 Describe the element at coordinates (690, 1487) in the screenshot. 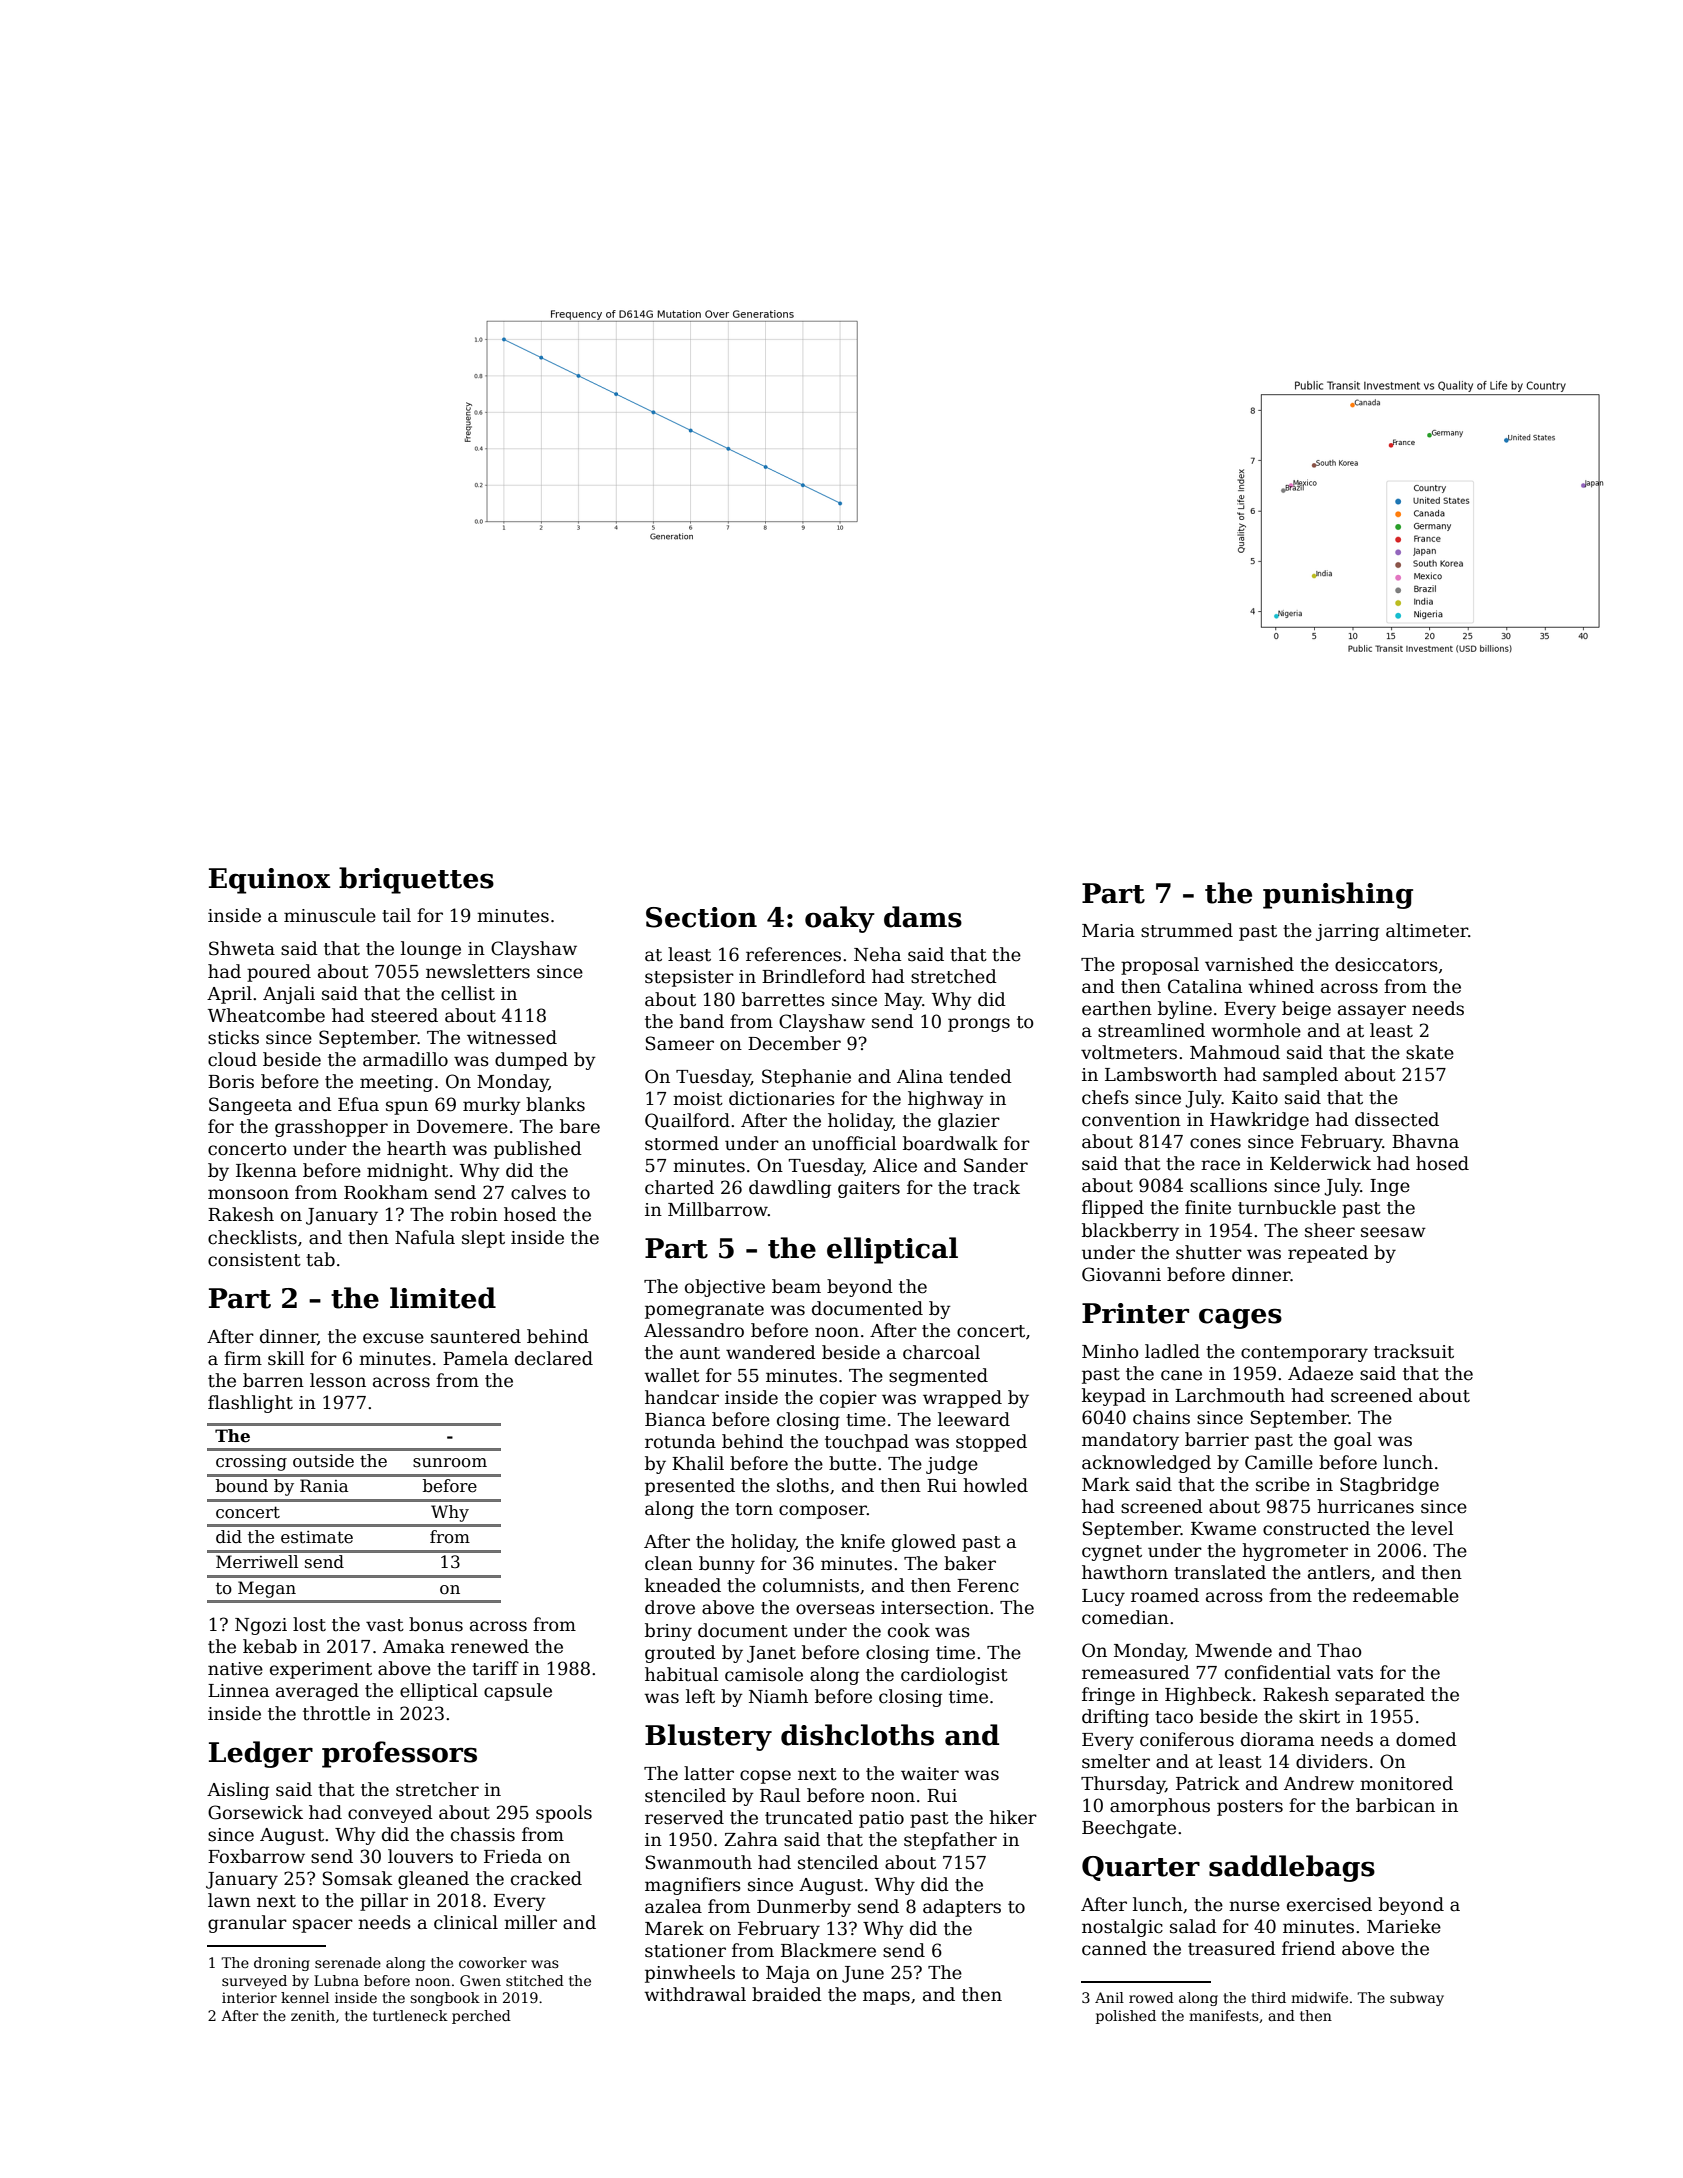

I see `presented` at that location.
